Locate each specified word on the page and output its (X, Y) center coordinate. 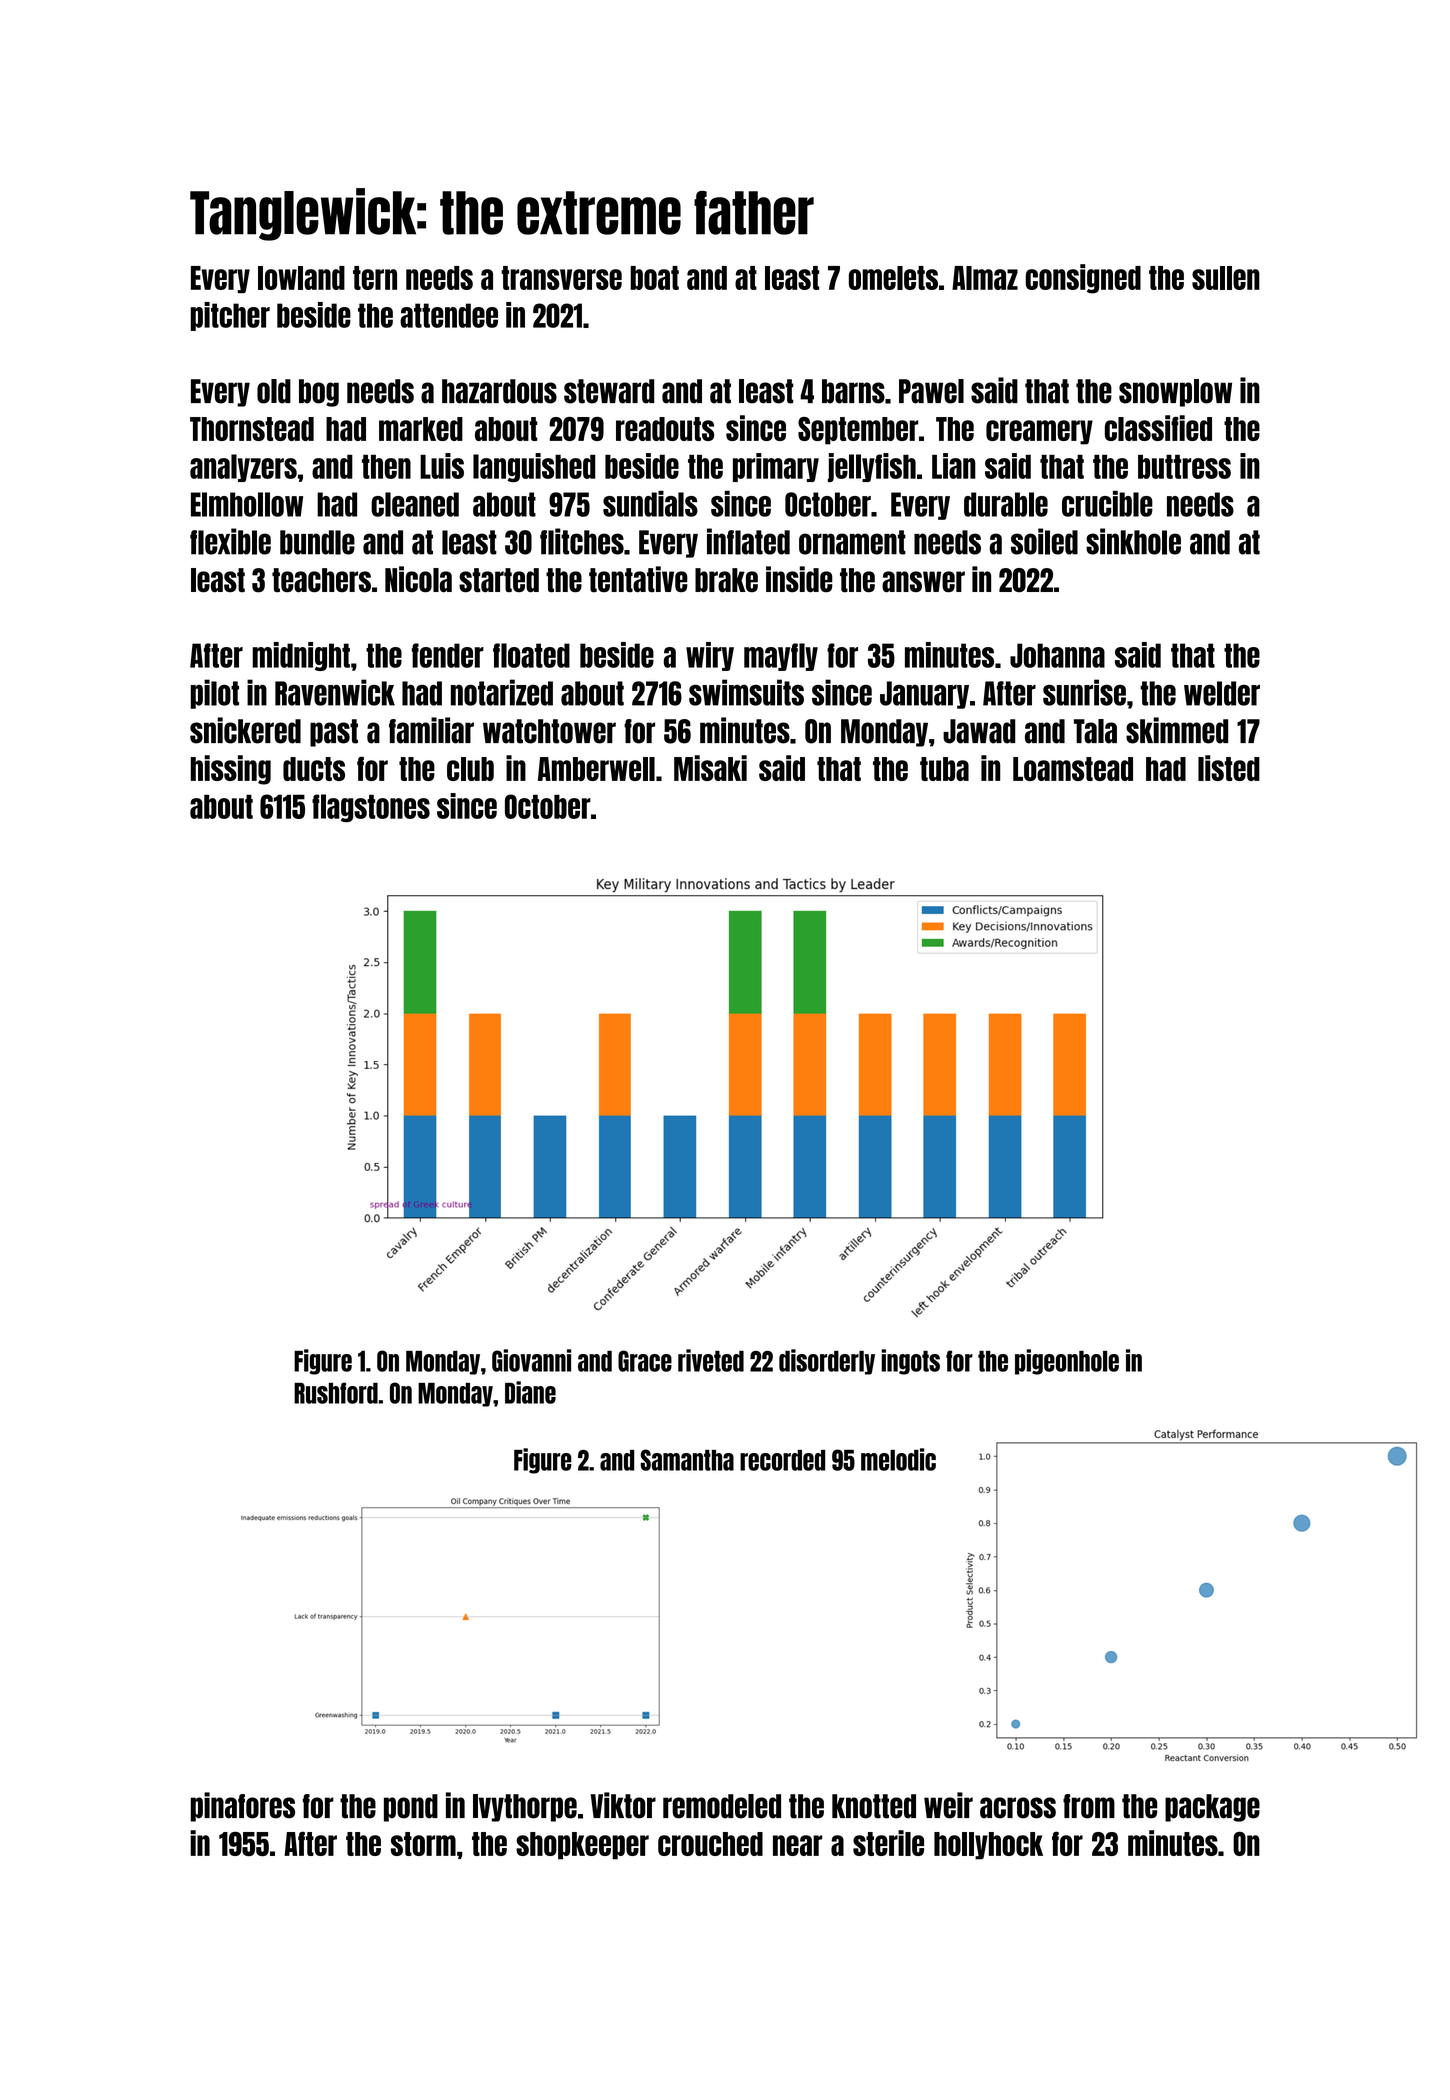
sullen (1226, 278)
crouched (710, 1844)
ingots (910, 1362)
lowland (301, 278)
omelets (893, 278)
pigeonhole (1067, 1362)
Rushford (336, 1393)
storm (423, 1844)
